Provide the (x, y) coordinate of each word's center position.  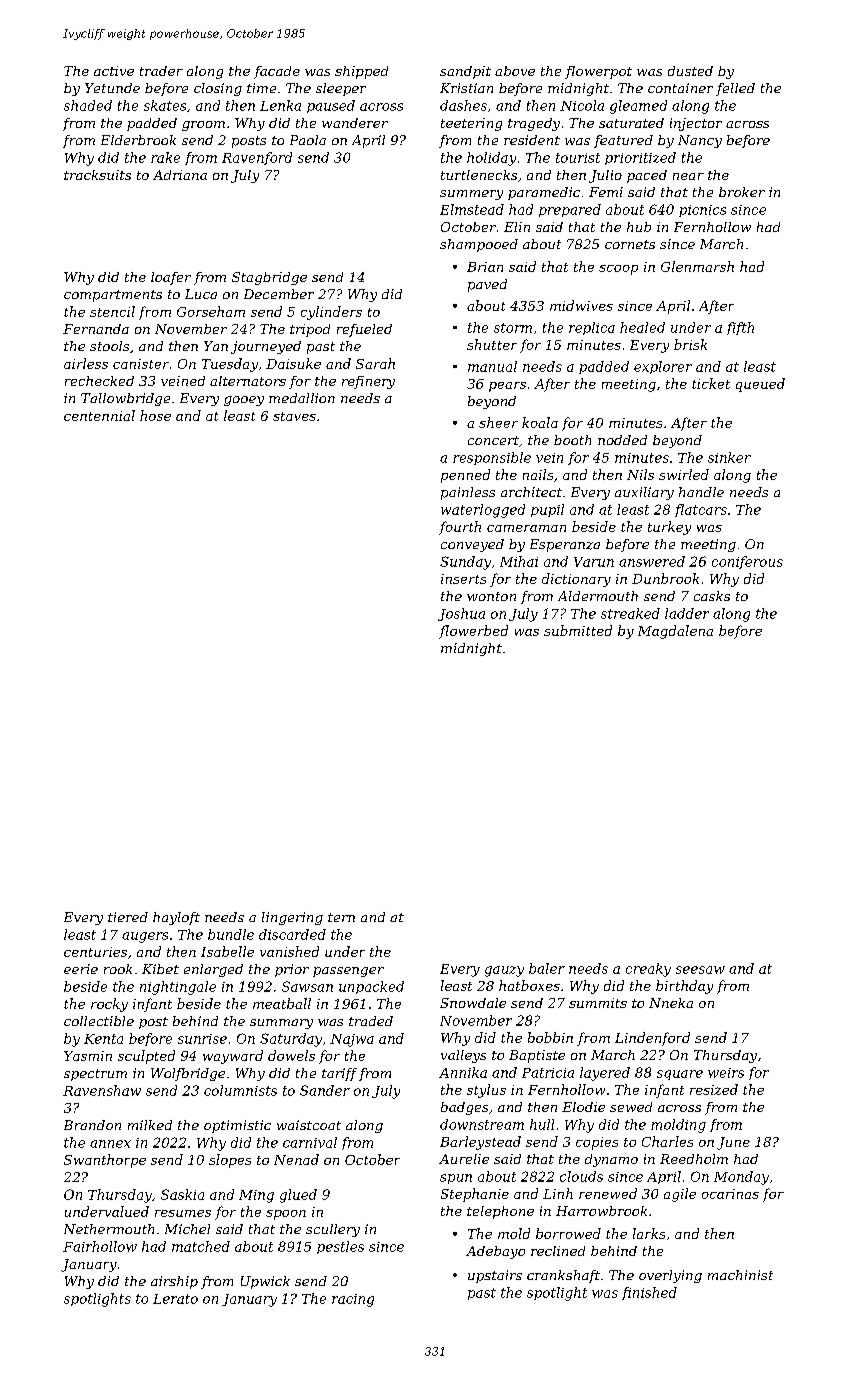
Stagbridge (269, 278)
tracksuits (97, 175)
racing (353, 1300)
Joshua (461, 614)
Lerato (175, 1299)
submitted (578, 630)
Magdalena (675, 632)
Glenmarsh (697, 266)
